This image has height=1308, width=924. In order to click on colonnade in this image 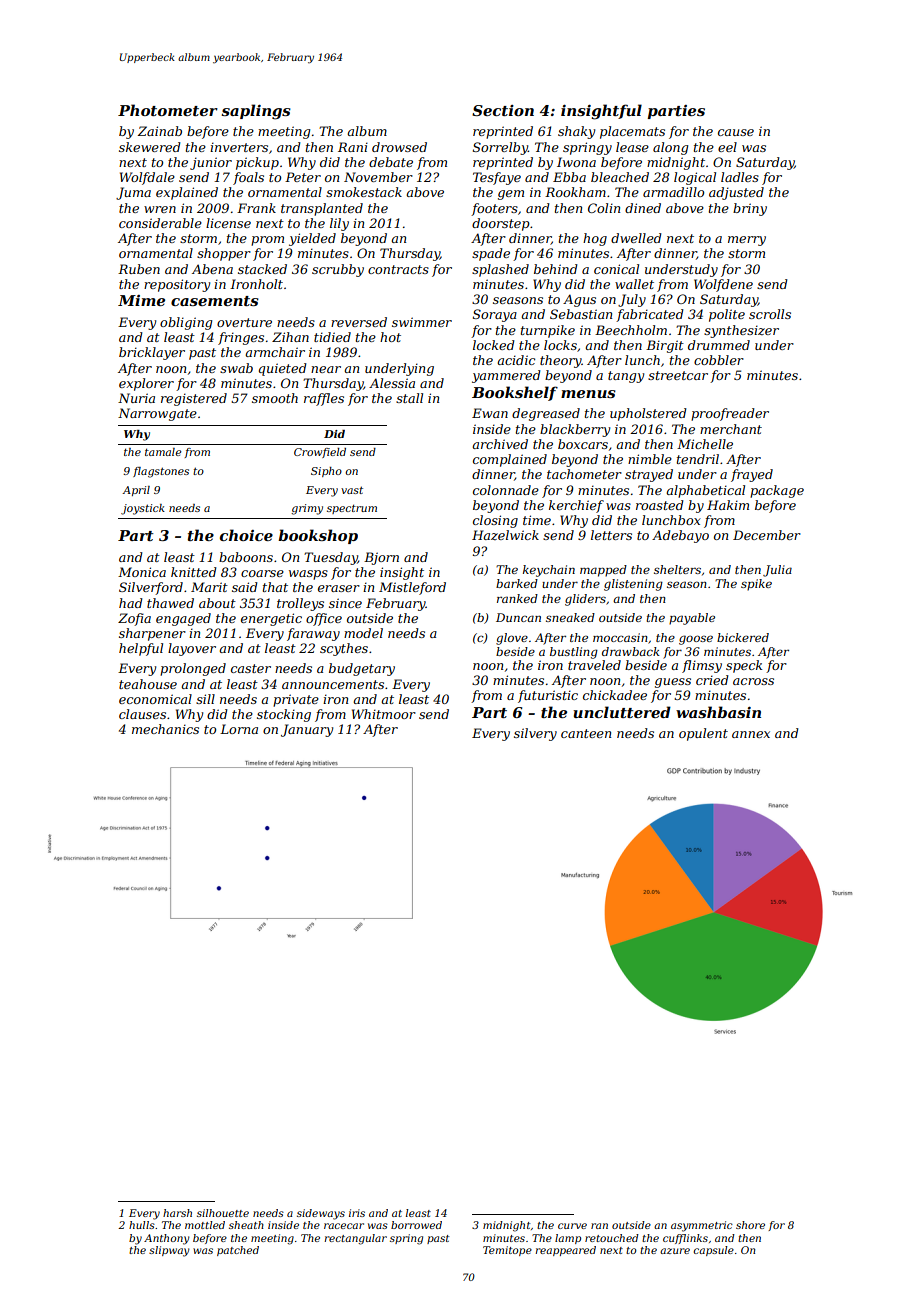, I will do `click(506, 490)`.
